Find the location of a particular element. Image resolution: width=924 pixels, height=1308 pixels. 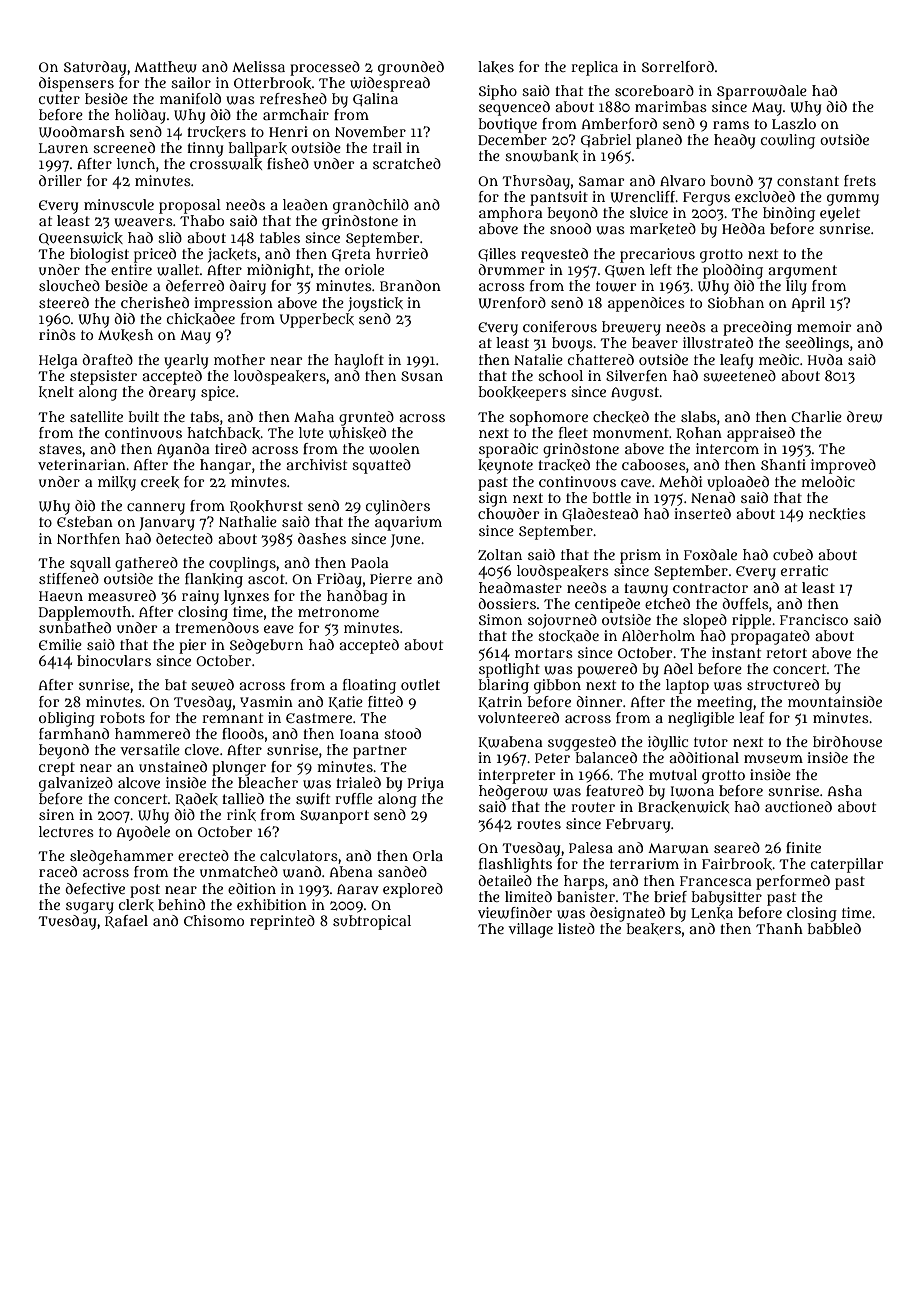

Rafael is located at coordinates (126, 921).
